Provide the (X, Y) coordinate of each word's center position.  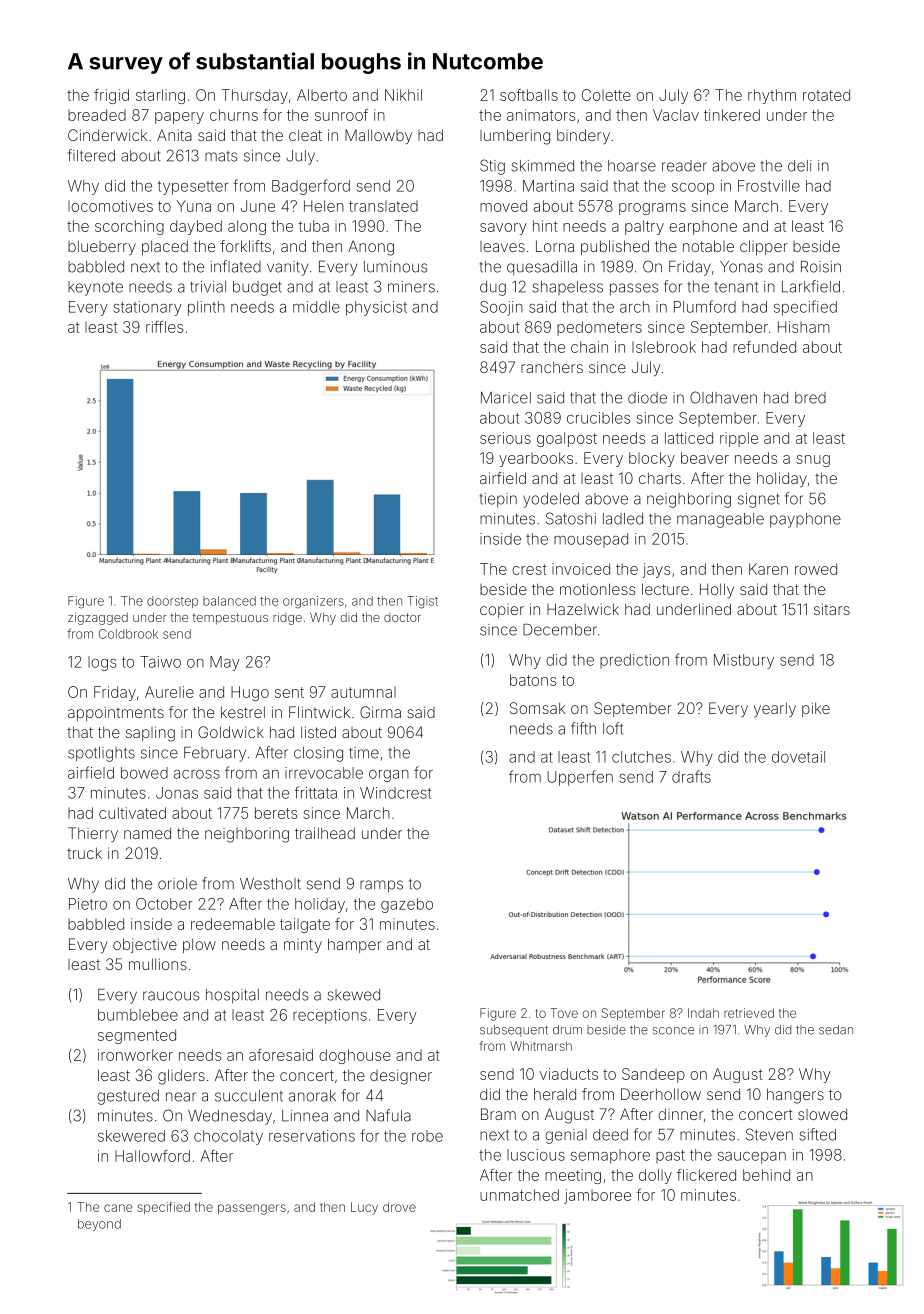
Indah (703, 1013)
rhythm (772, 96)
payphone (805, 520)
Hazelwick (583, 609)
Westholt (270, 884)
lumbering (515, 137)
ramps (381, 886)
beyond (99, 1225)
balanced (229, 601)
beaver (705, 458)
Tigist (422, 602)
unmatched (519, 1195)
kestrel (243, 712)
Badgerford (311, 187)
